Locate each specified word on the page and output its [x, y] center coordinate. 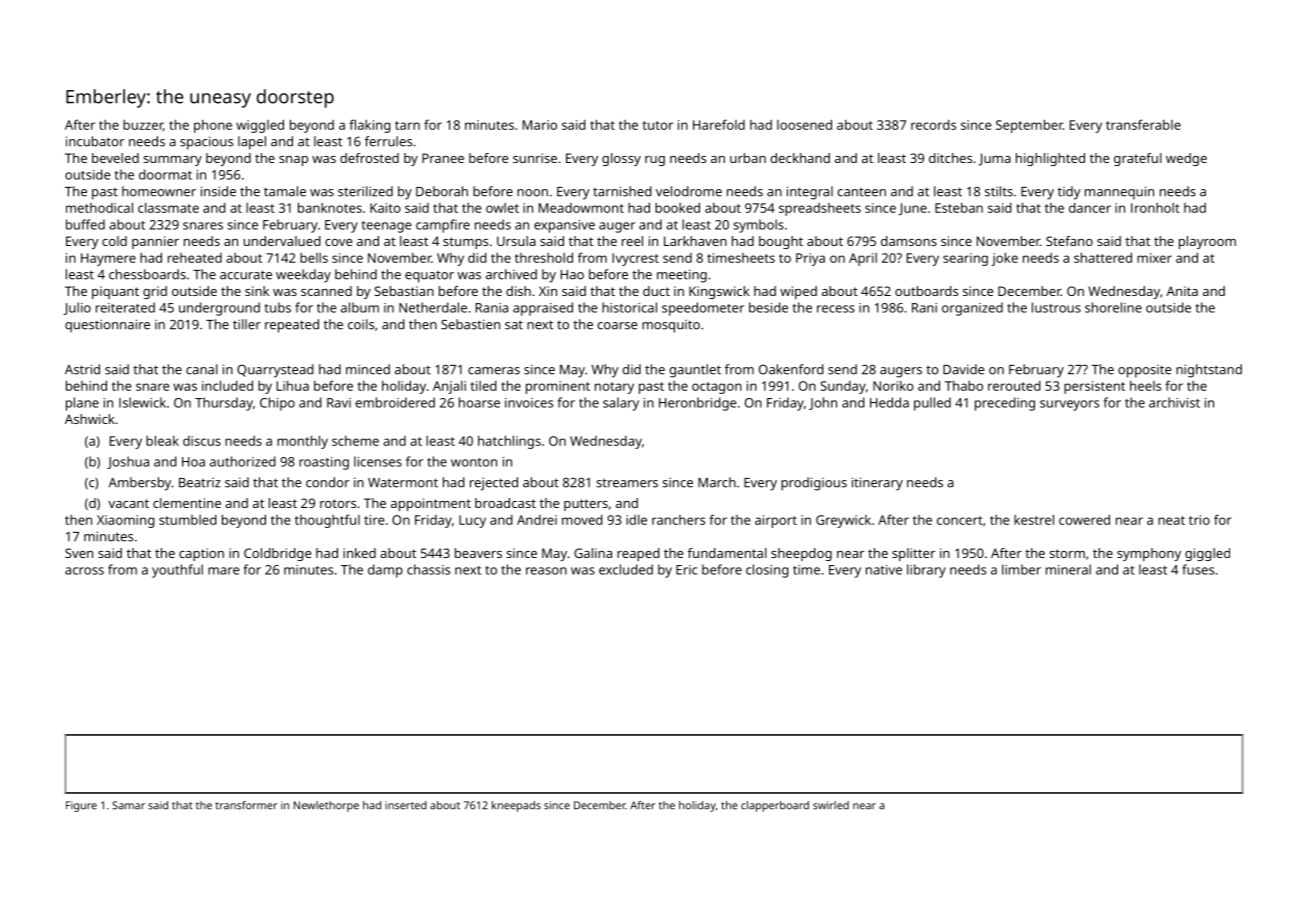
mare [224, 571]
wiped [798, 292]
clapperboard [775, 806]
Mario [540, 125]
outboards [926, 291]
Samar [128, 805]
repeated [292, 326]
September [1029, 126]
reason [546, 571]
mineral [1068, 569]
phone [213, 126]
